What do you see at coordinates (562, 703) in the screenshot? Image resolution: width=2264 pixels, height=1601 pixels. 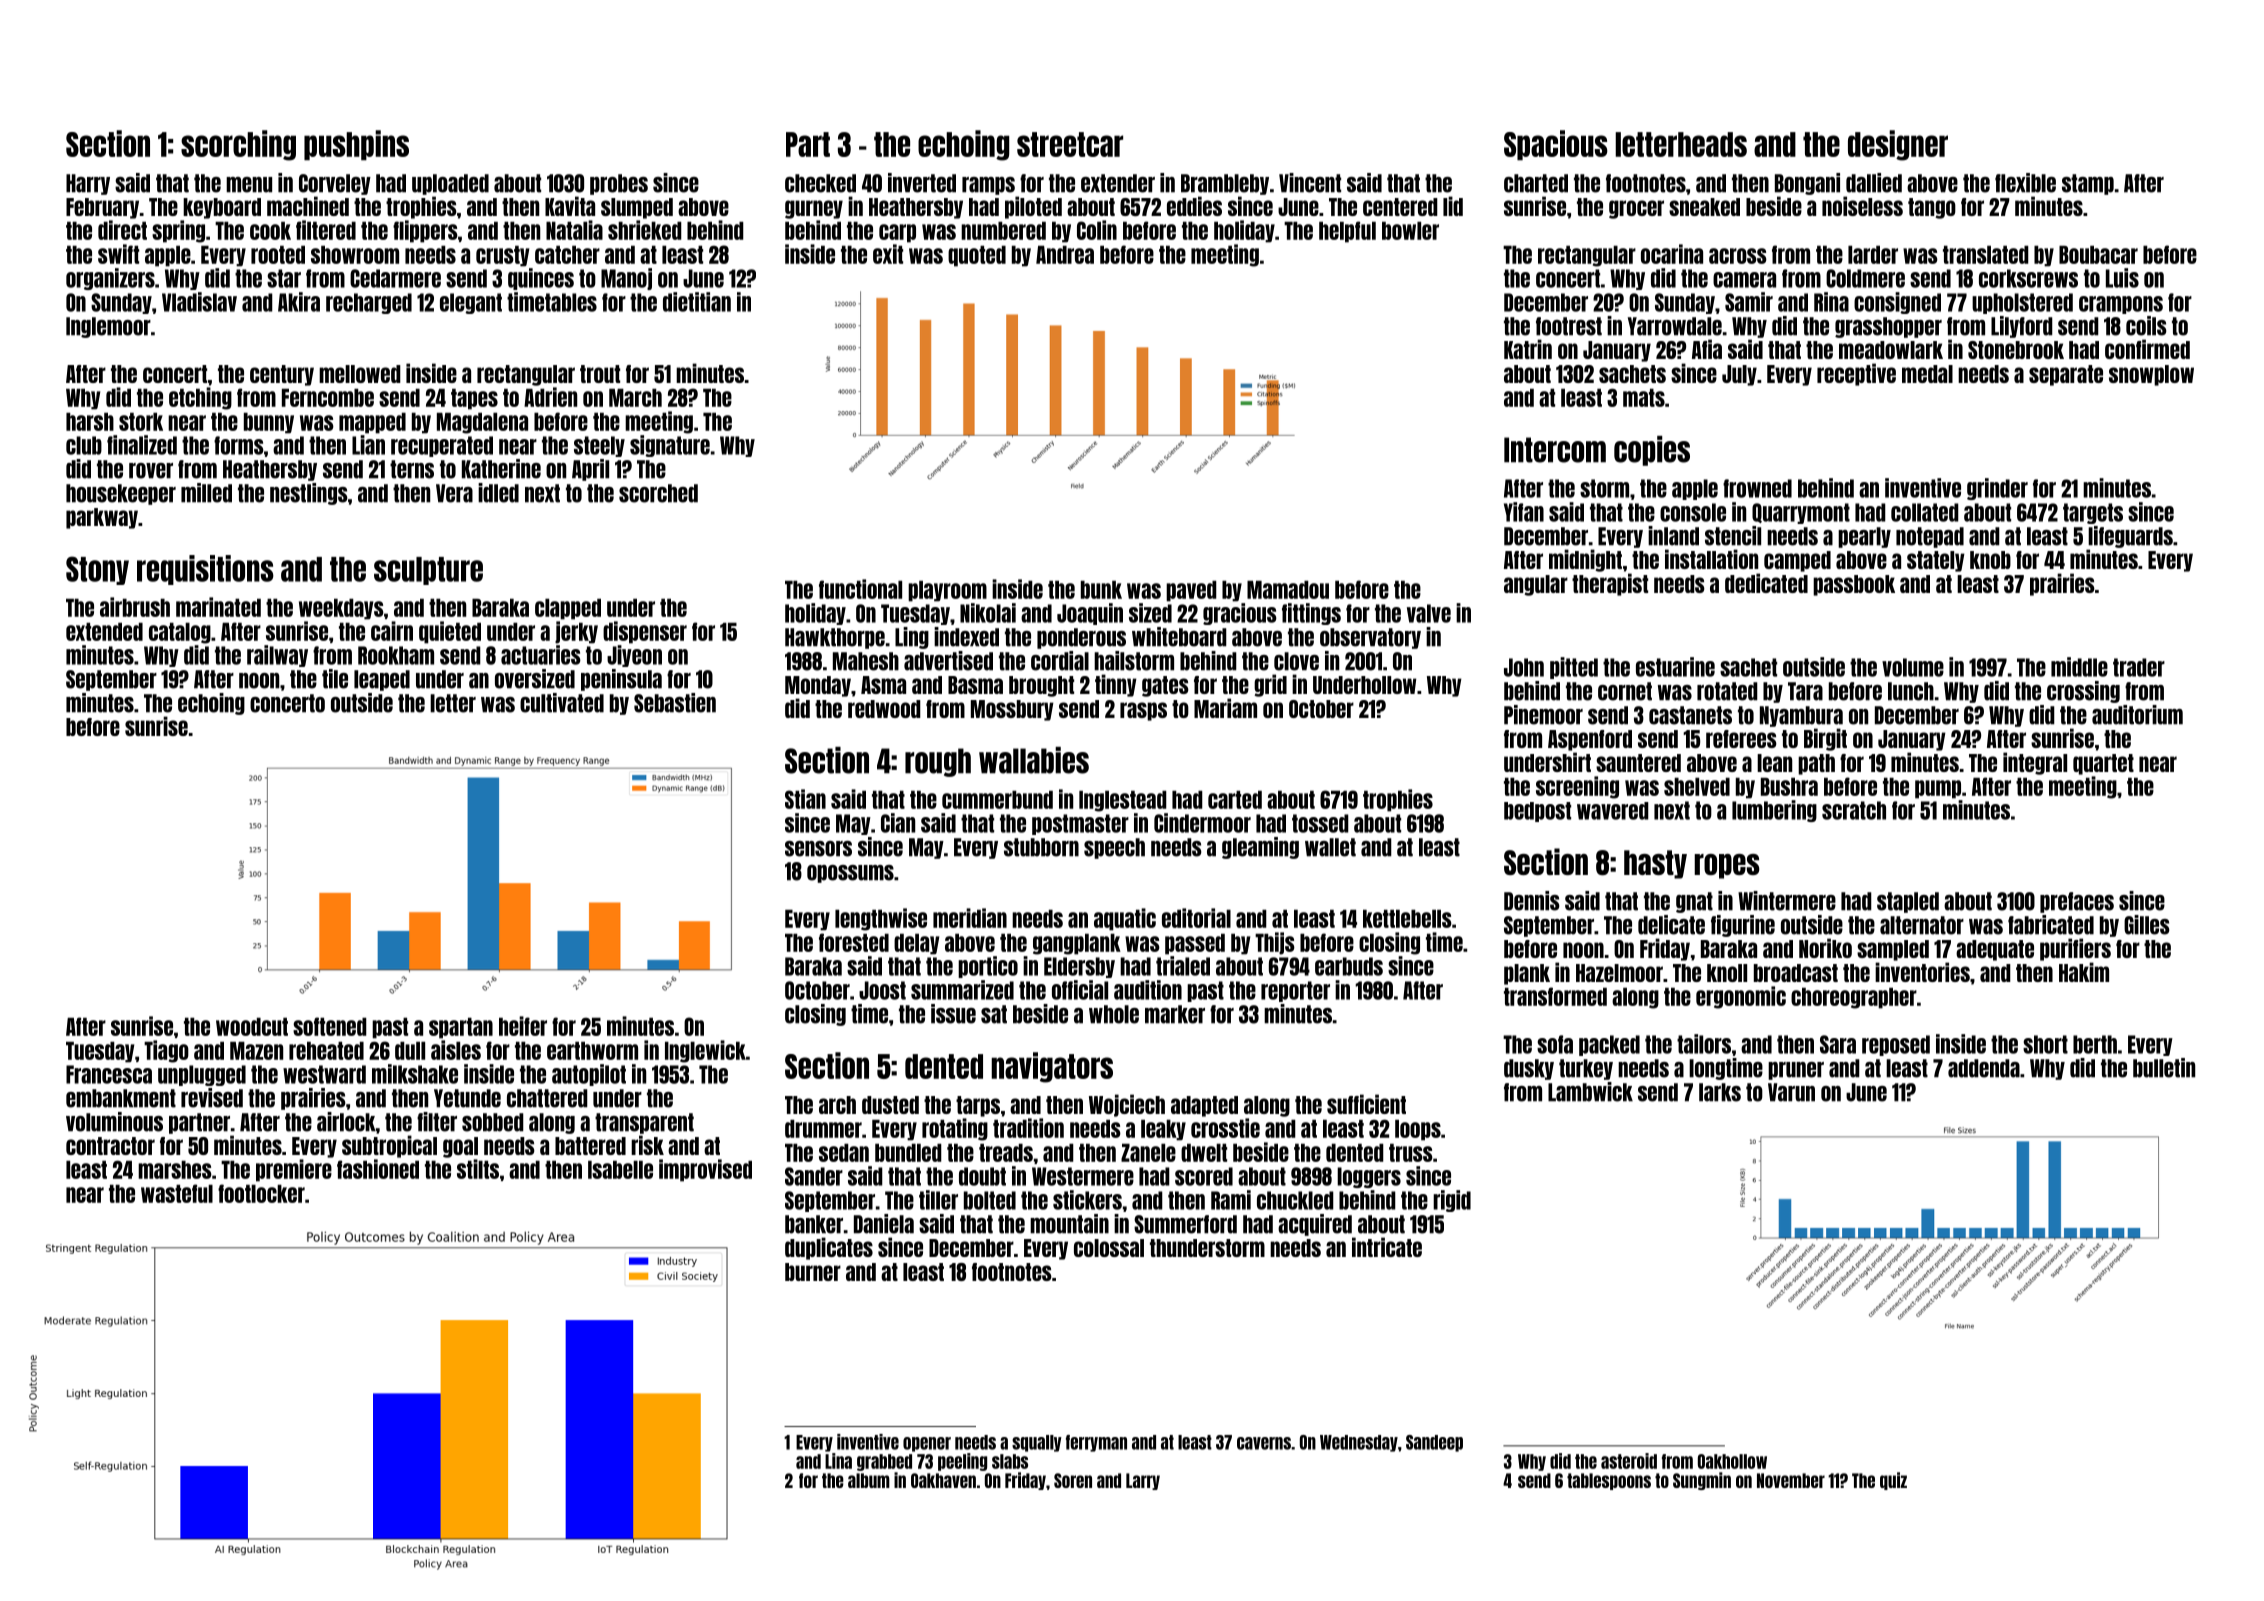 I see `cultivated` at bounding box center [562, 703].
